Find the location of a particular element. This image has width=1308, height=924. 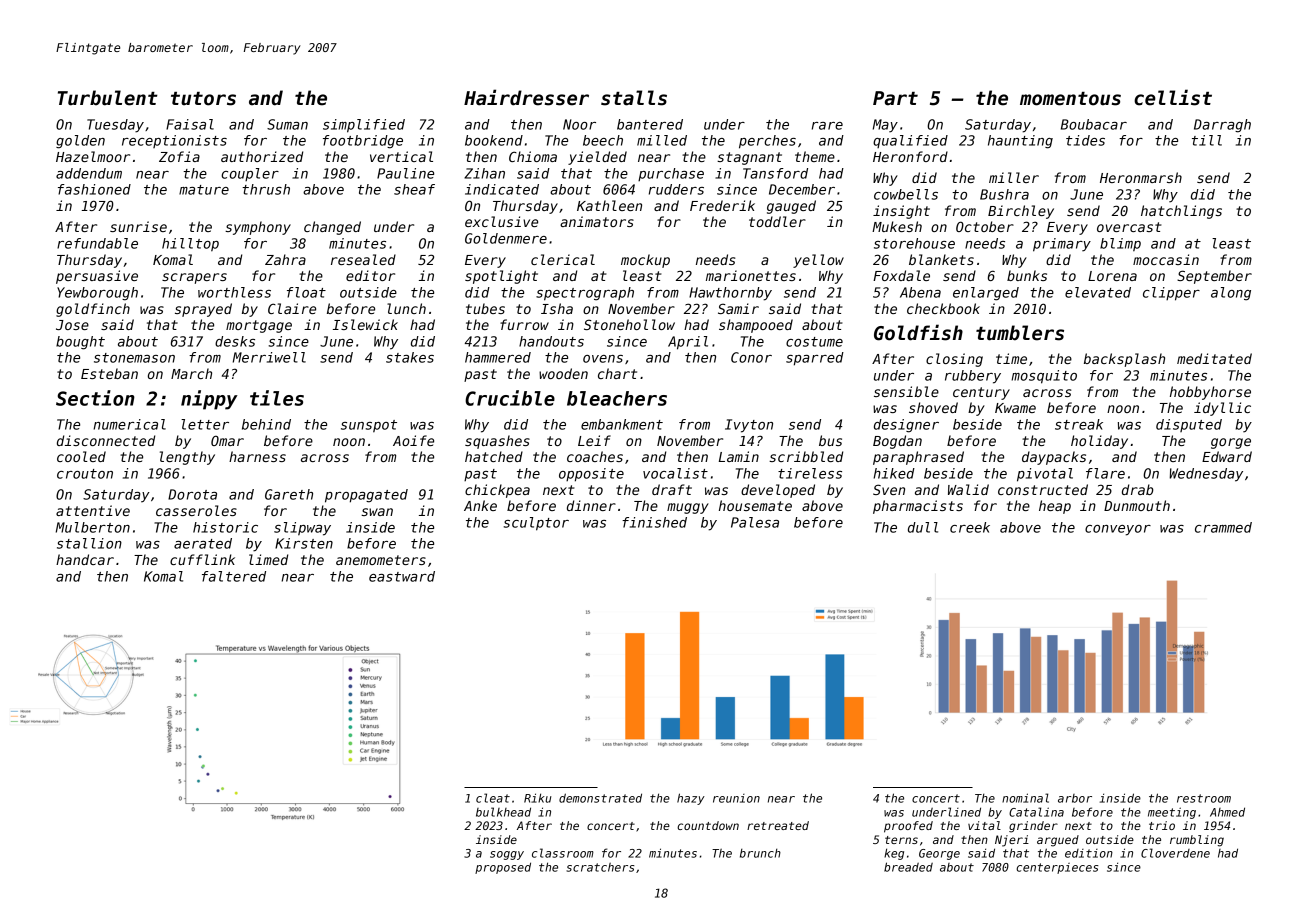

cleat is located at coordinates (493, 798).
